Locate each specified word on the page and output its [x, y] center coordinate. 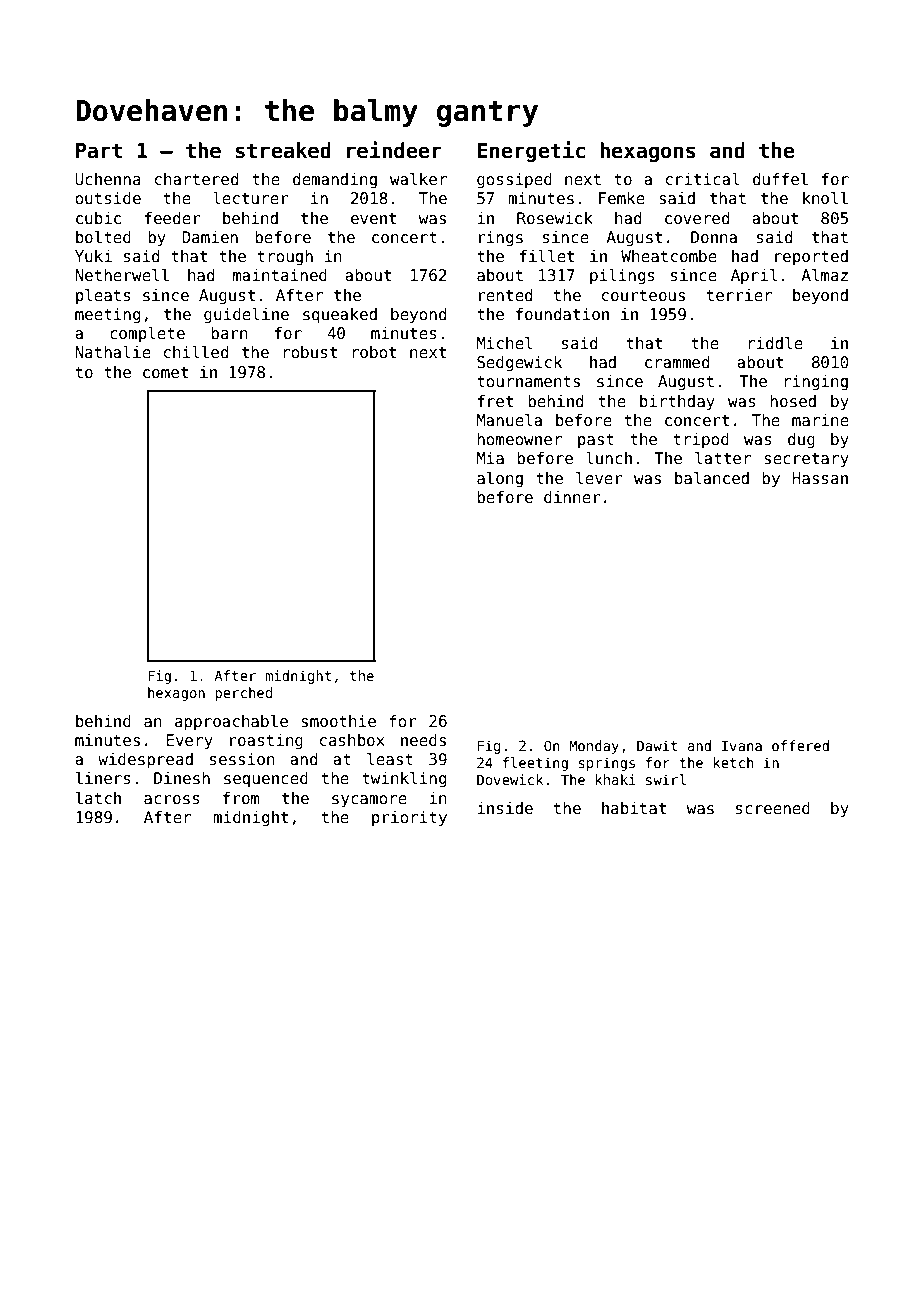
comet [165, 372]
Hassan [820, 478]
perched [243, 694]
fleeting [535, 764]
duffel [780, 179]
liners [103, 778]
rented [505, 295]
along [500, 479]
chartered [196, 179]
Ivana [742, 745]
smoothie [338, 721]
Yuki [93, 256]
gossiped [514, 180]
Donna [714, 237]
